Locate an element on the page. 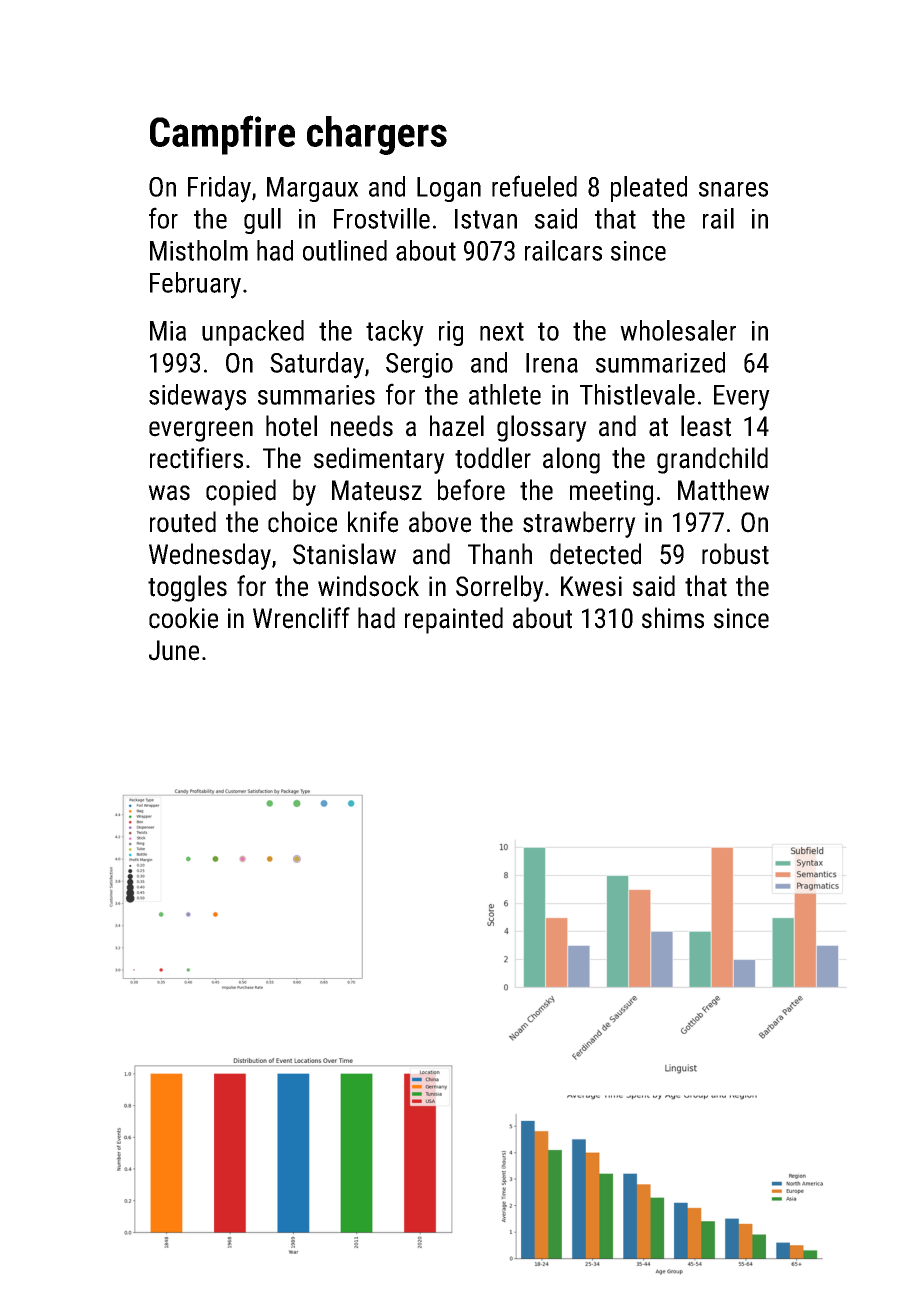 The width and height of the page is (918, 1302). strawberry is located at coordinates (579, 524).
